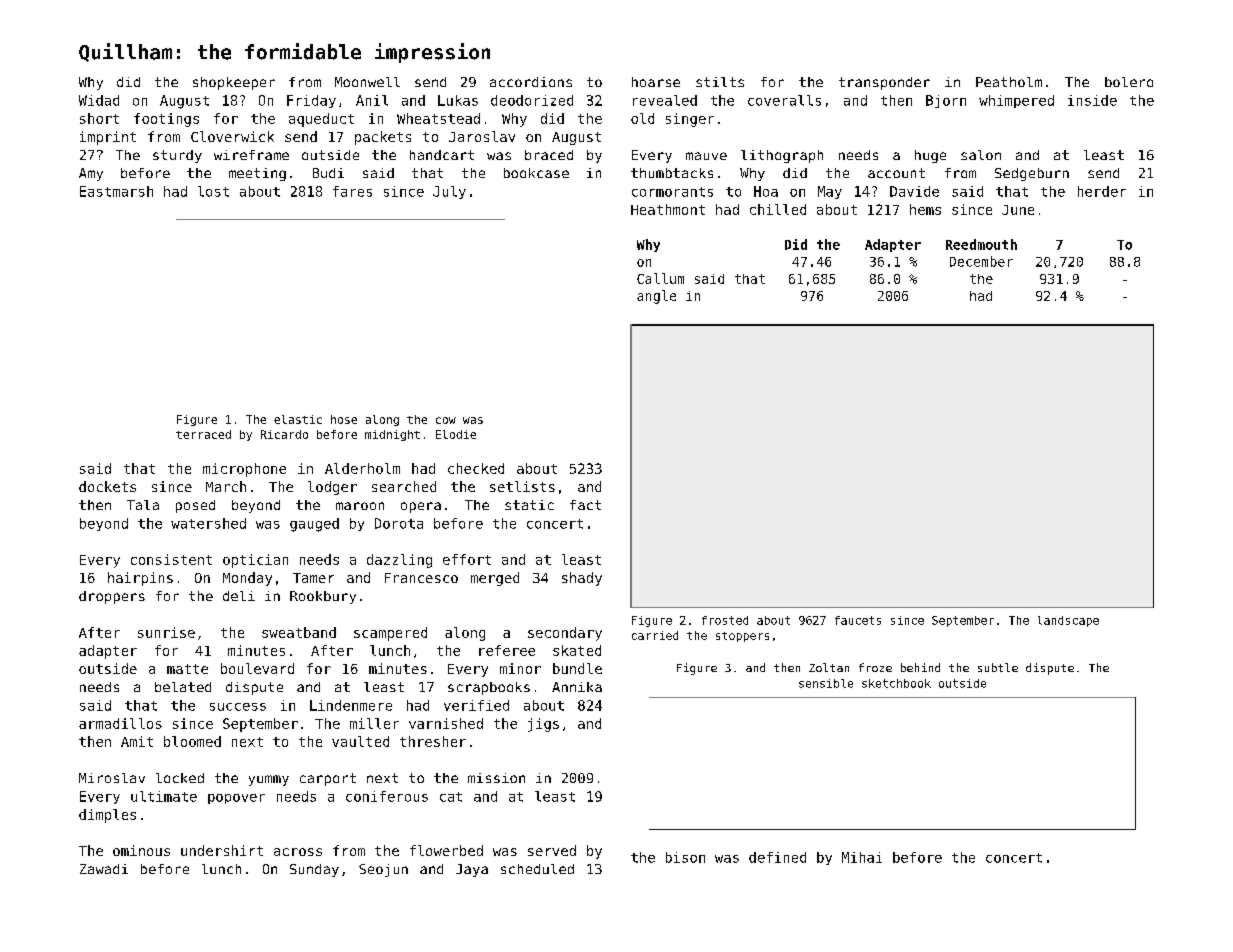 This document has width=1233, height=952. Describe the element at coordinates (234, 83) in the document. I see `shopkeeper` at that location.
